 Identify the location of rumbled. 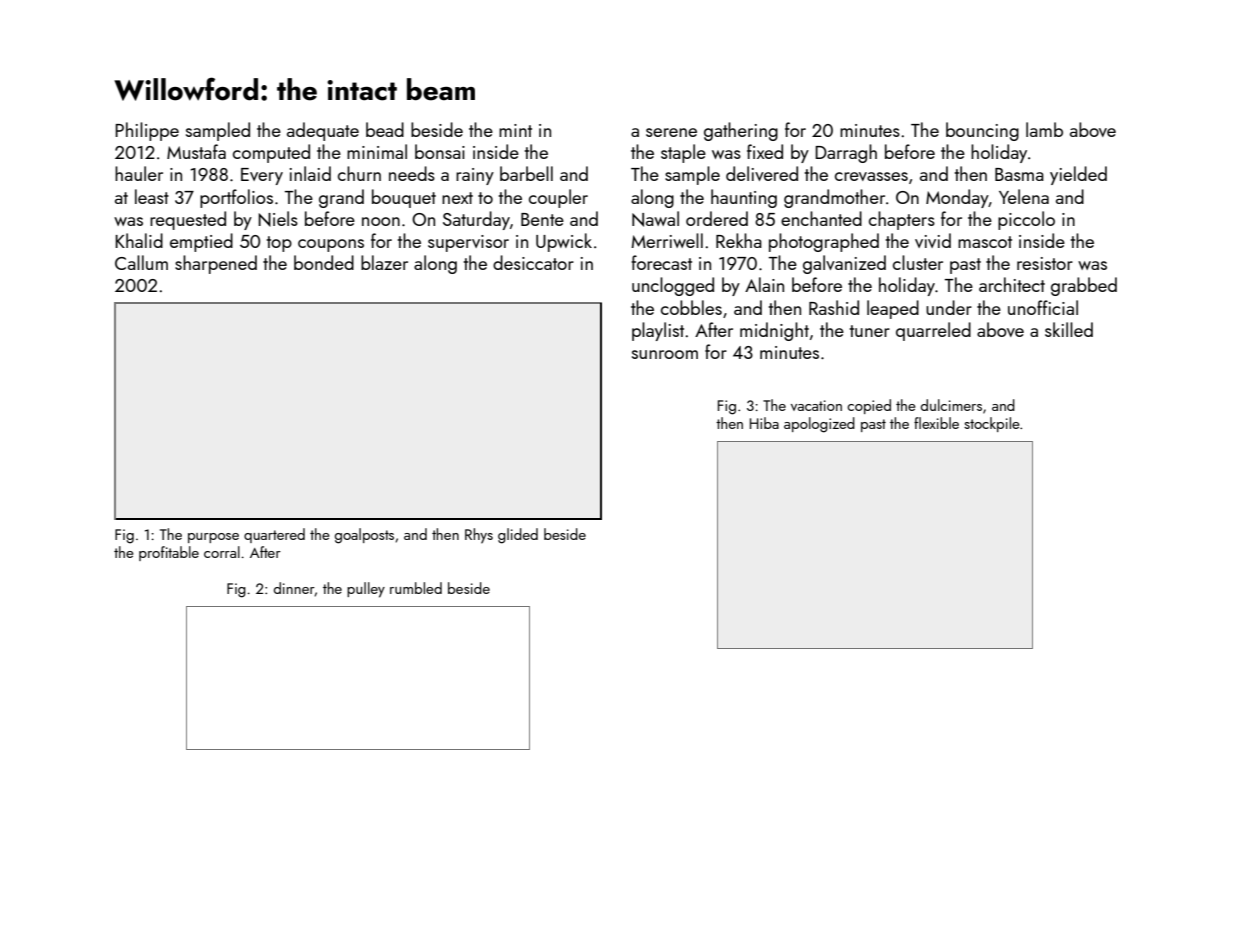
(416, 588).
